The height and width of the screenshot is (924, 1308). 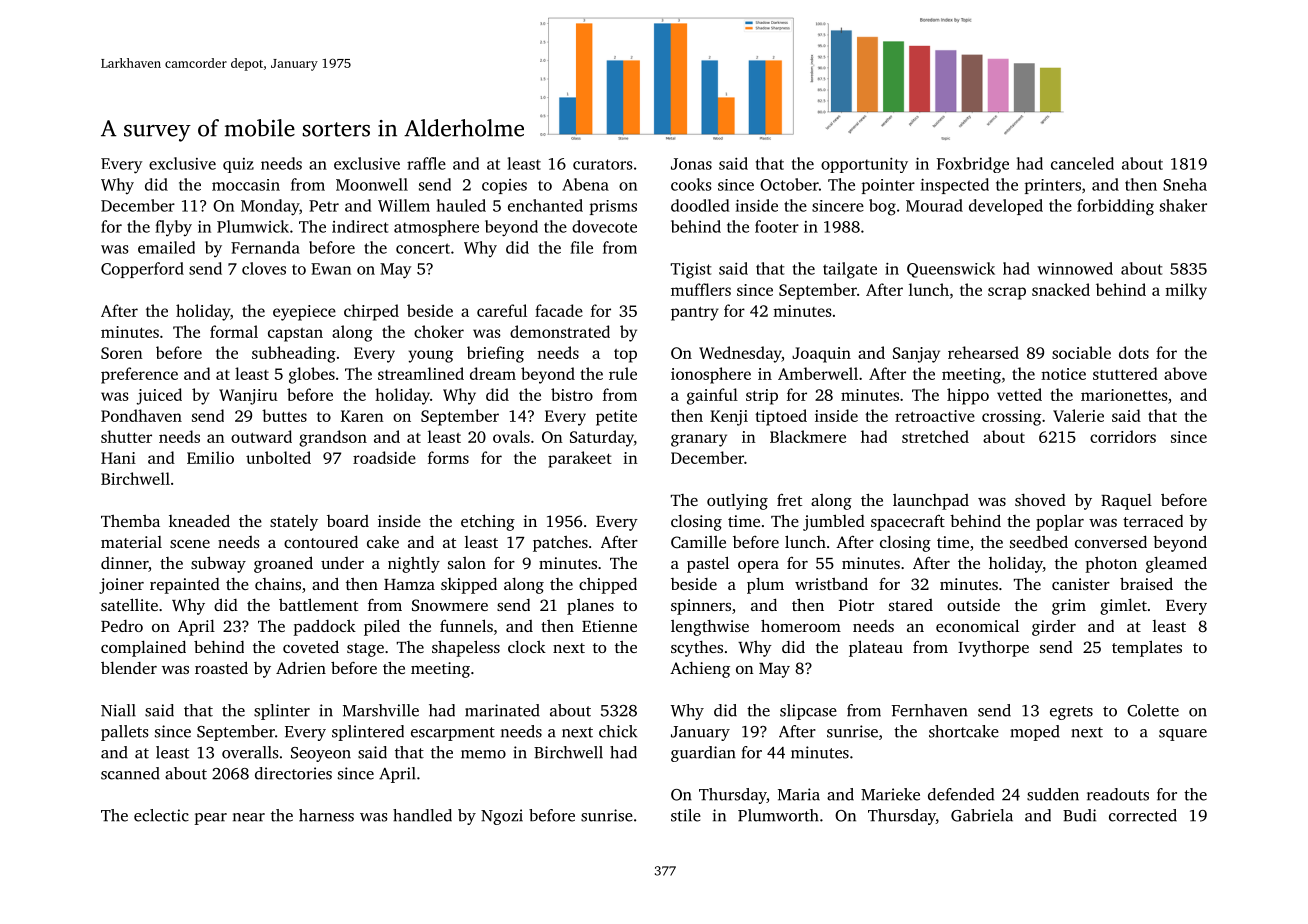 I want to click on winnowed, so click(x=1075, y=268).
